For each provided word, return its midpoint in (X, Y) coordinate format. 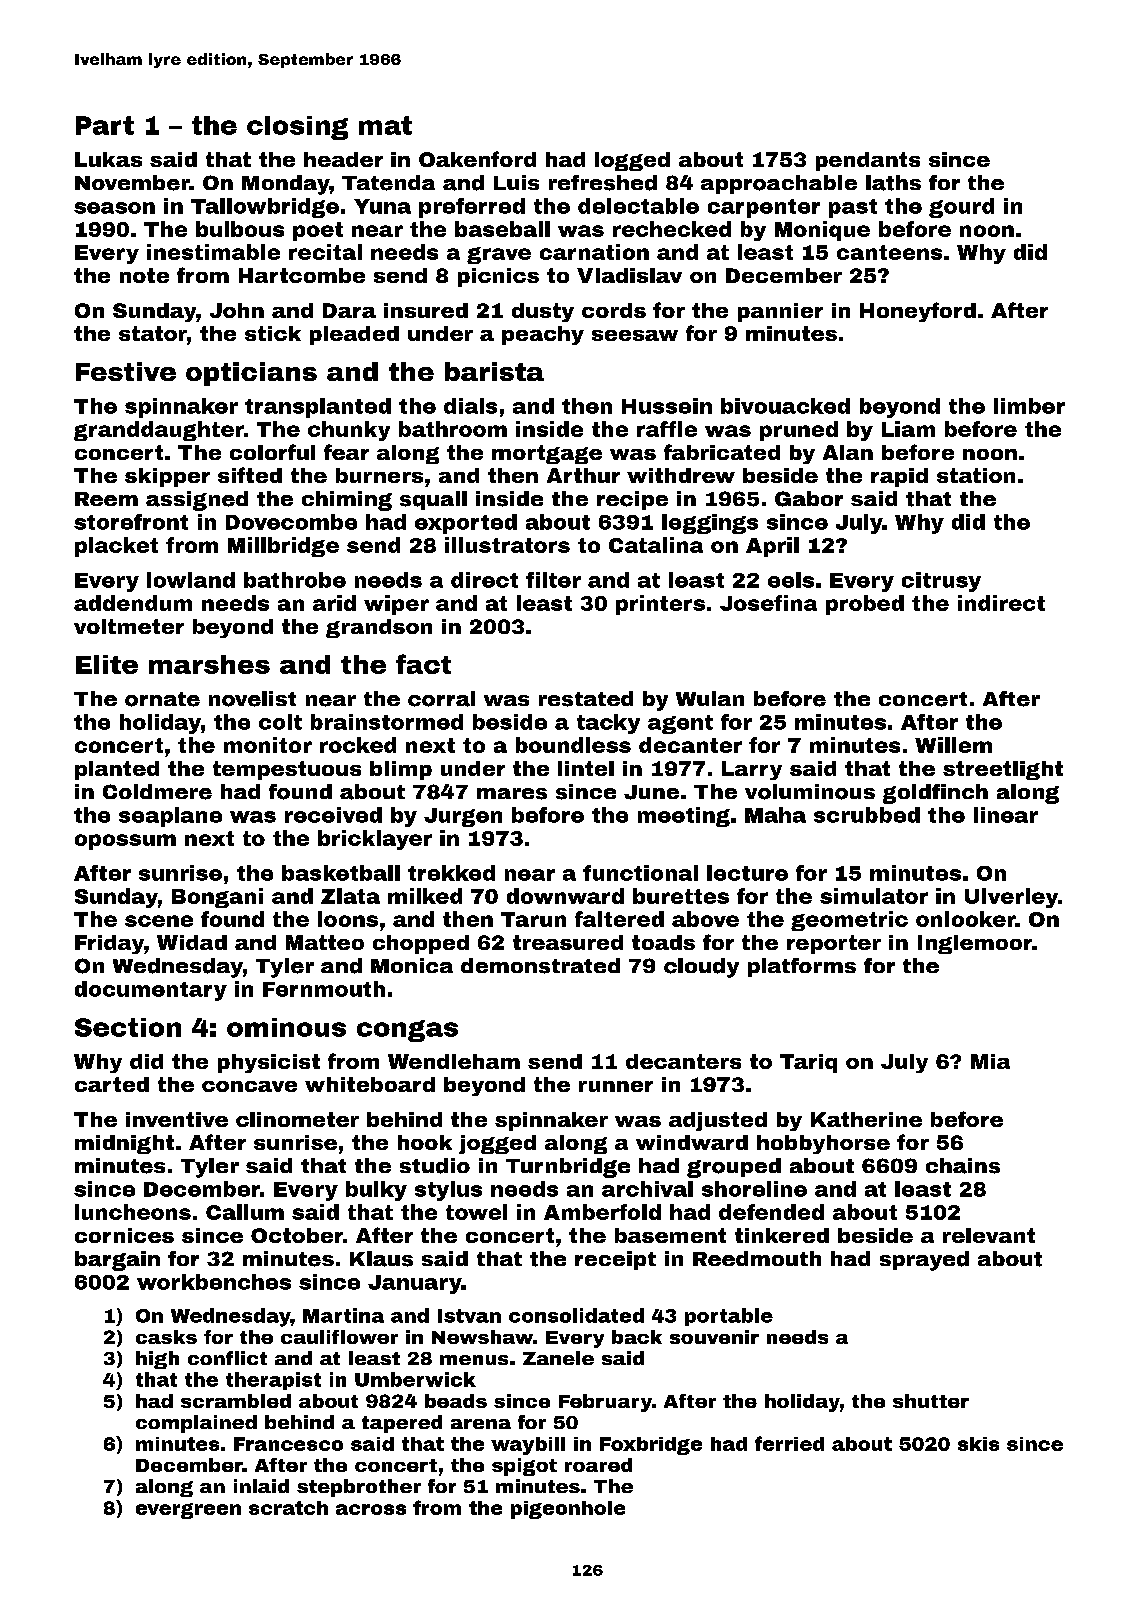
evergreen (188, 1511)
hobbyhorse (823, 1144)
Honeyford (918, 312)
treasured (568, 942)
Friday (109, 944)
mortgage (547, 454)
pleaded (354, 335)
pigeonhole (568, 1510)
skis (978, 1444)
